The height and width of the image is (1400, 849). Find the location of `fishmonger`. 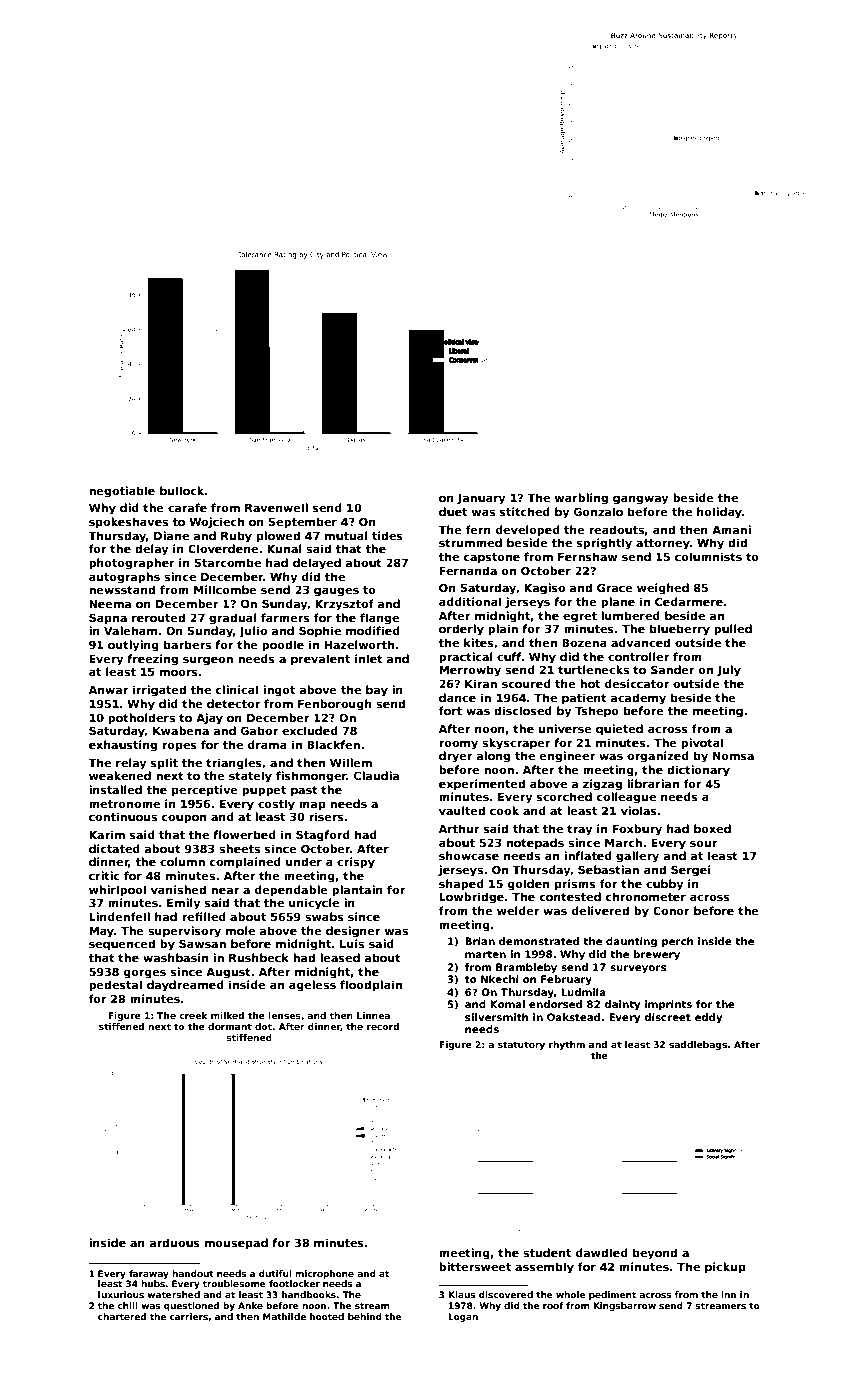

fishmonger is located at coordinates (311, 777).
